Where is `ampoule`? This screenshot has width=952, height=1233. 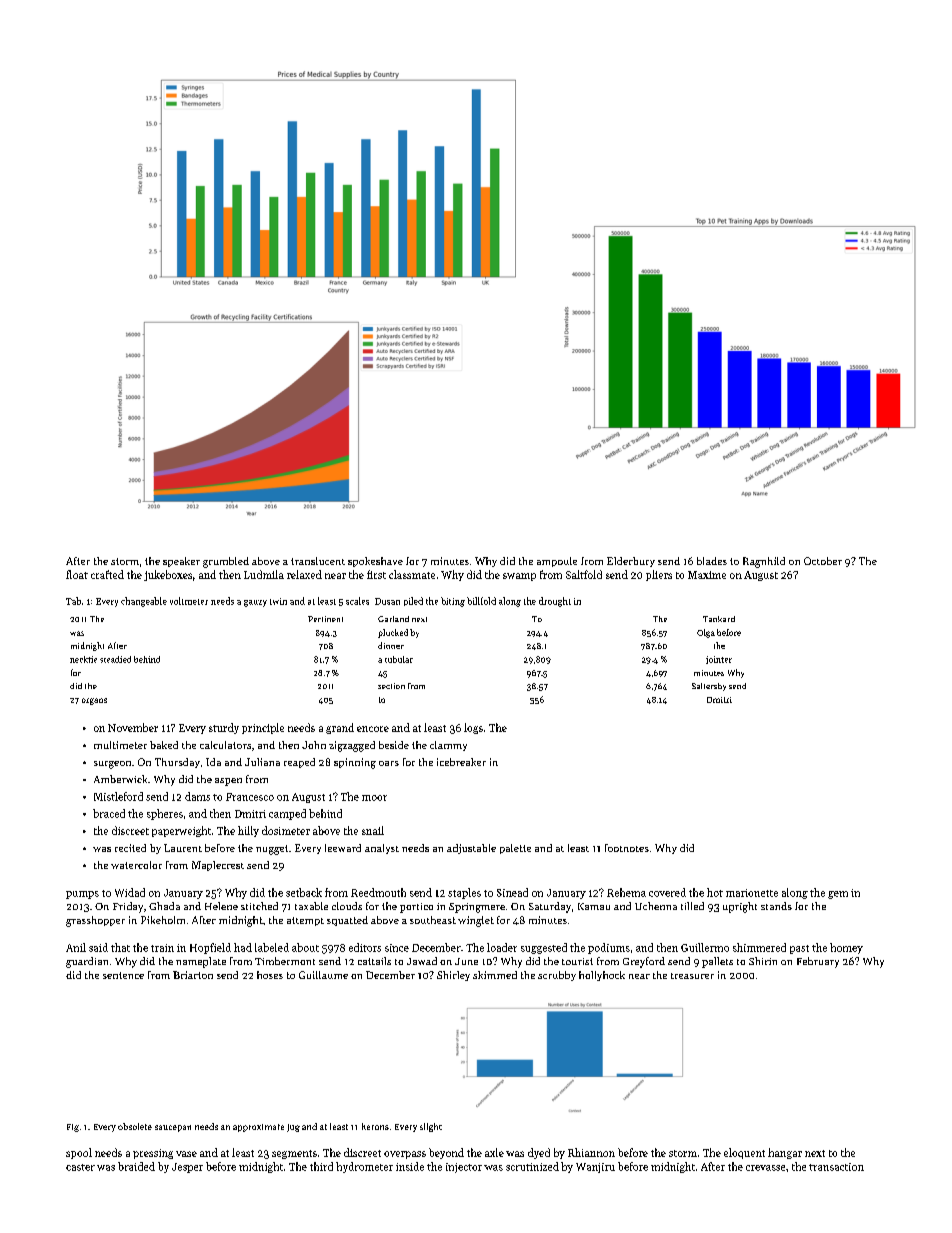
ampoule is located at coordinates (557, 562).
